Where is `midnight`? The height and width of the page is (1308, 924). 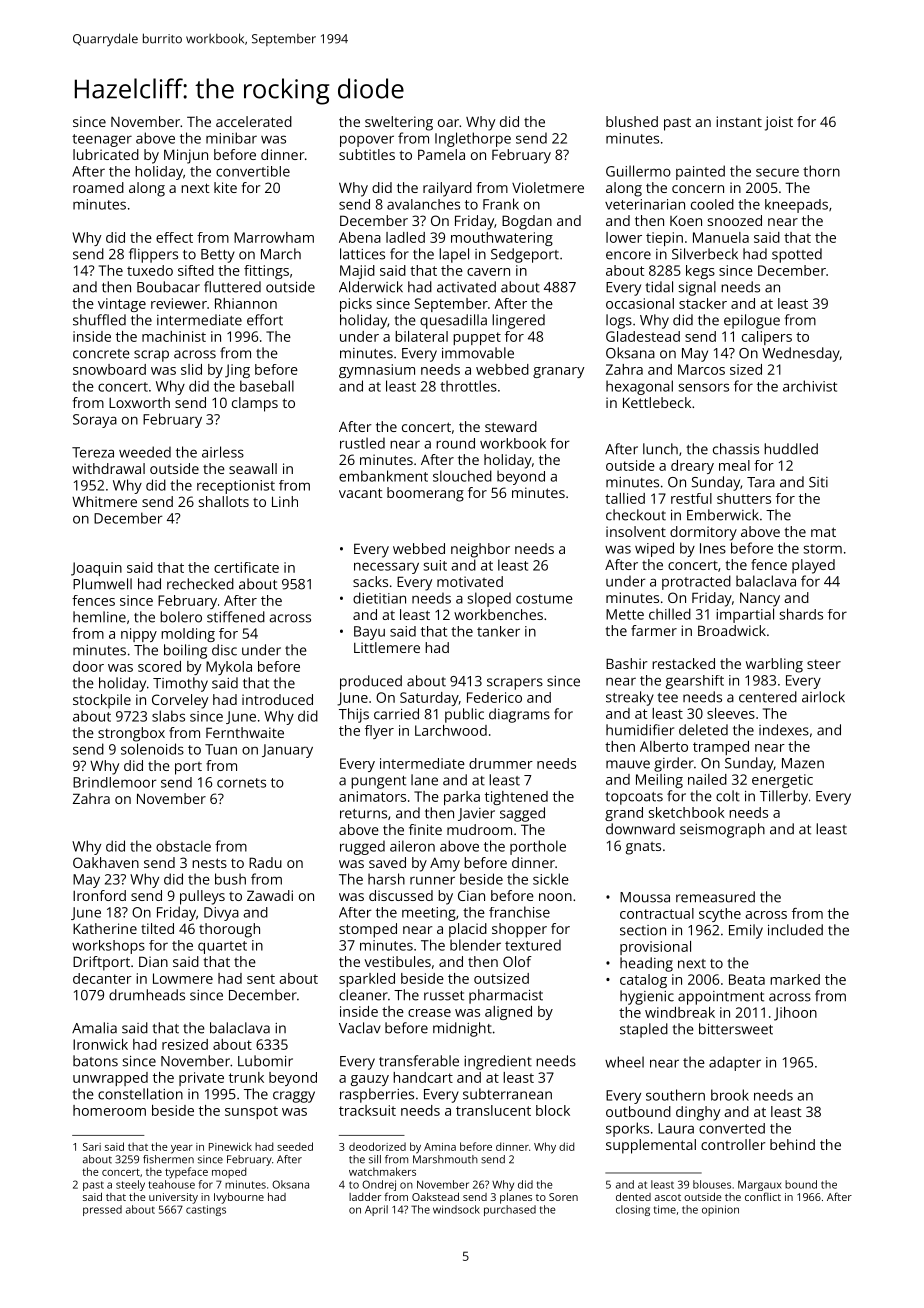
midnight is located at coordinates (462, 1029).
